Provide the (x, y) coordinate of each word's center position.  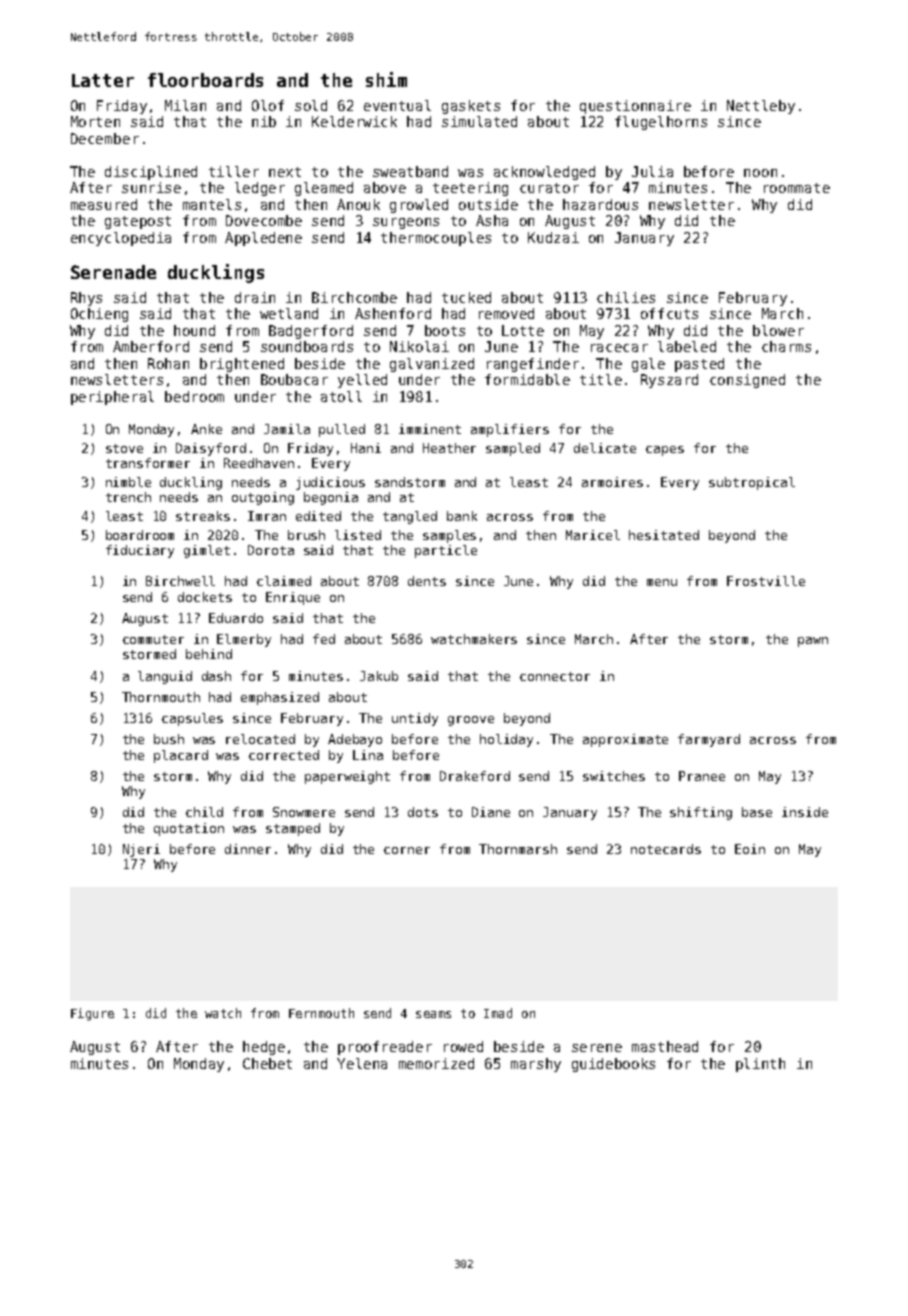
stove (124, 448)
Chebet (267, 1063)
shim (386, 79)
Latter (103, 80)
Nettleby (761, 107)
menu (662, 582)
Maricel (593, 535)
